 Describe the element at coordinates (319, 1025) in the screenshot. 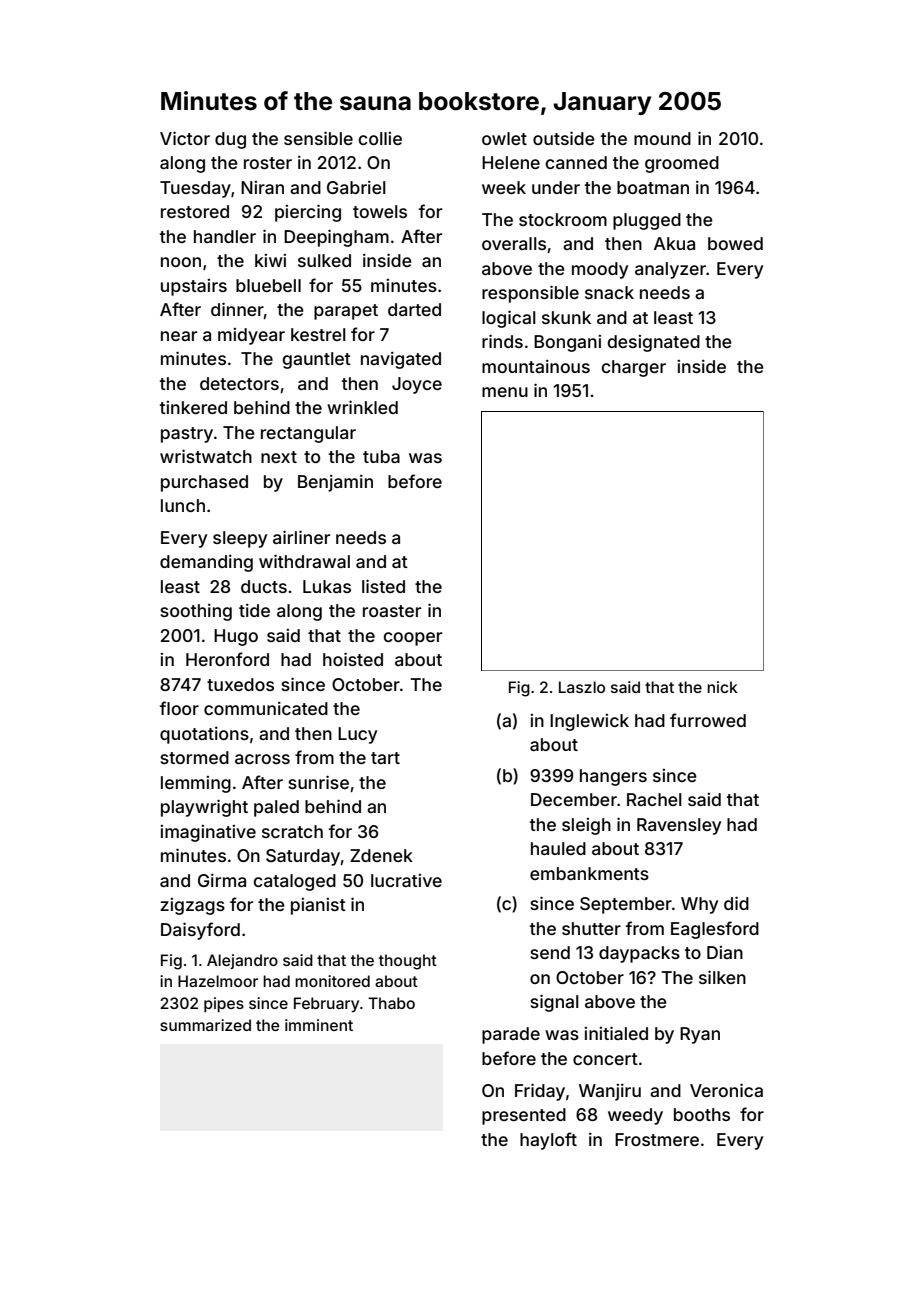

I see `imminent` at that location.
